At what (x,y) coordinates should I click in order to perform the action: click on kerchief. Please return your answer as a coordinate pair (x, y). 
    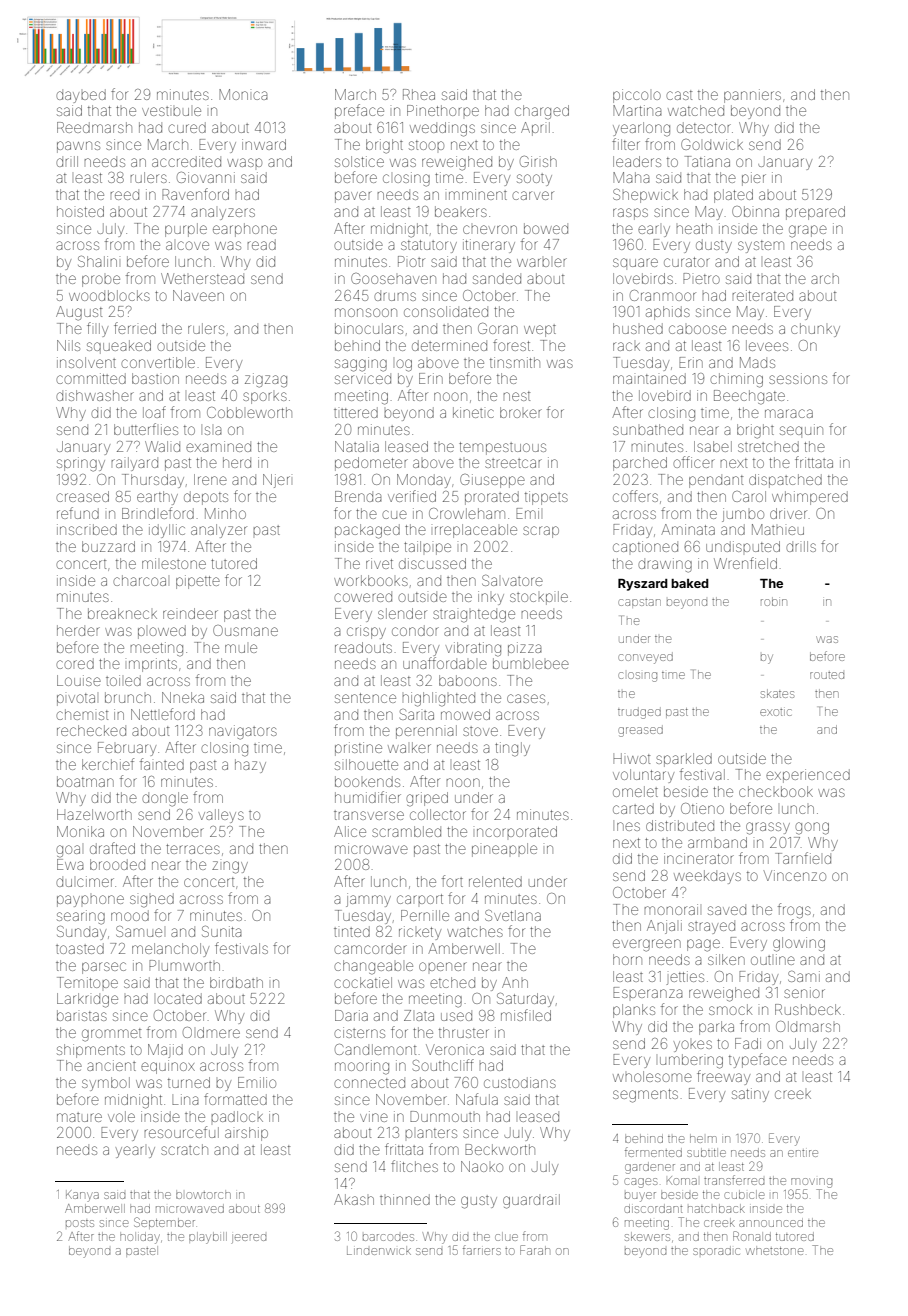
    Looking at the image, I should click on (108, 764).
